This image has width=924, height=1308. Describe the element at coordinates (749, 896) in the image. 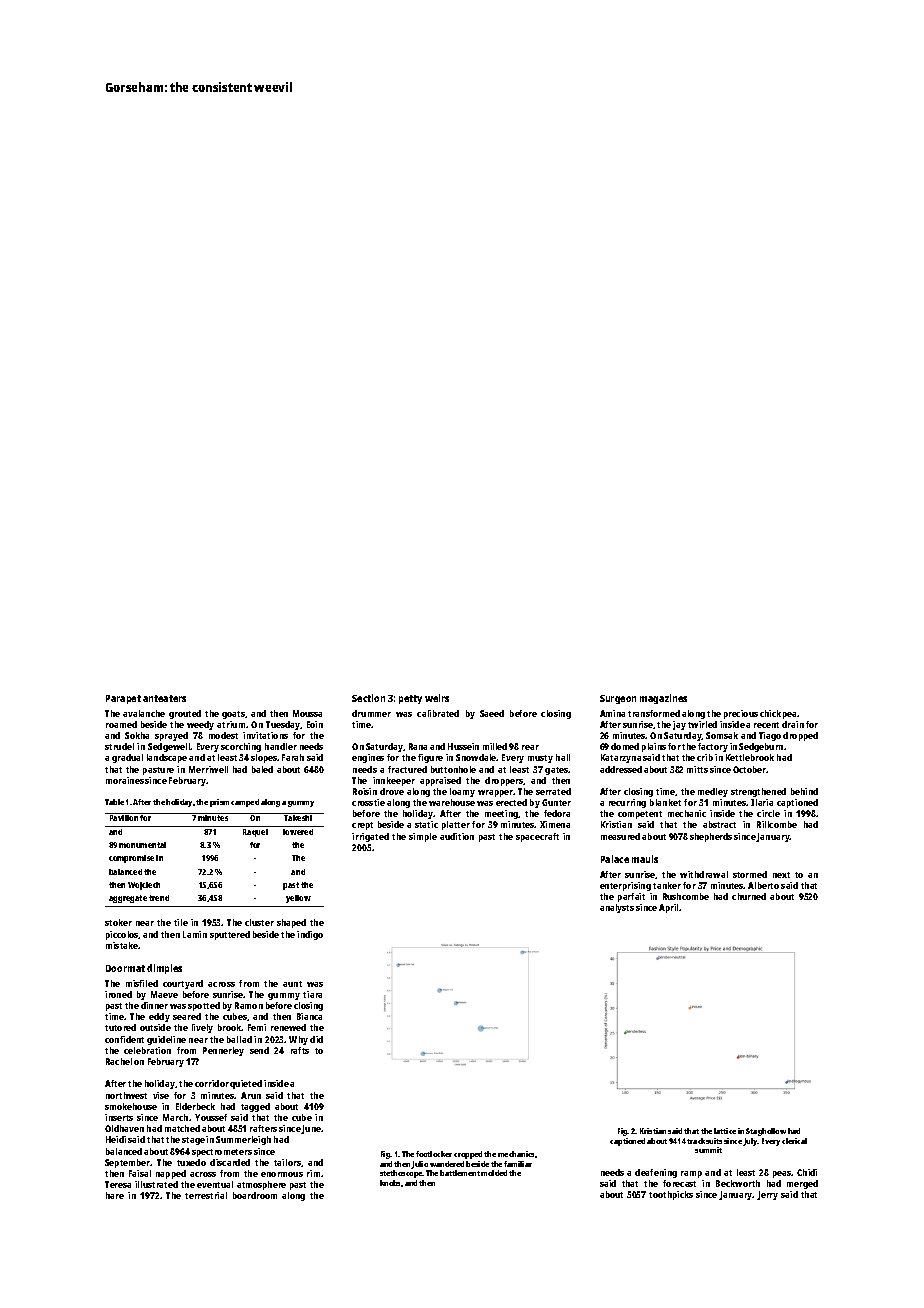

I see `churned` at that location.
